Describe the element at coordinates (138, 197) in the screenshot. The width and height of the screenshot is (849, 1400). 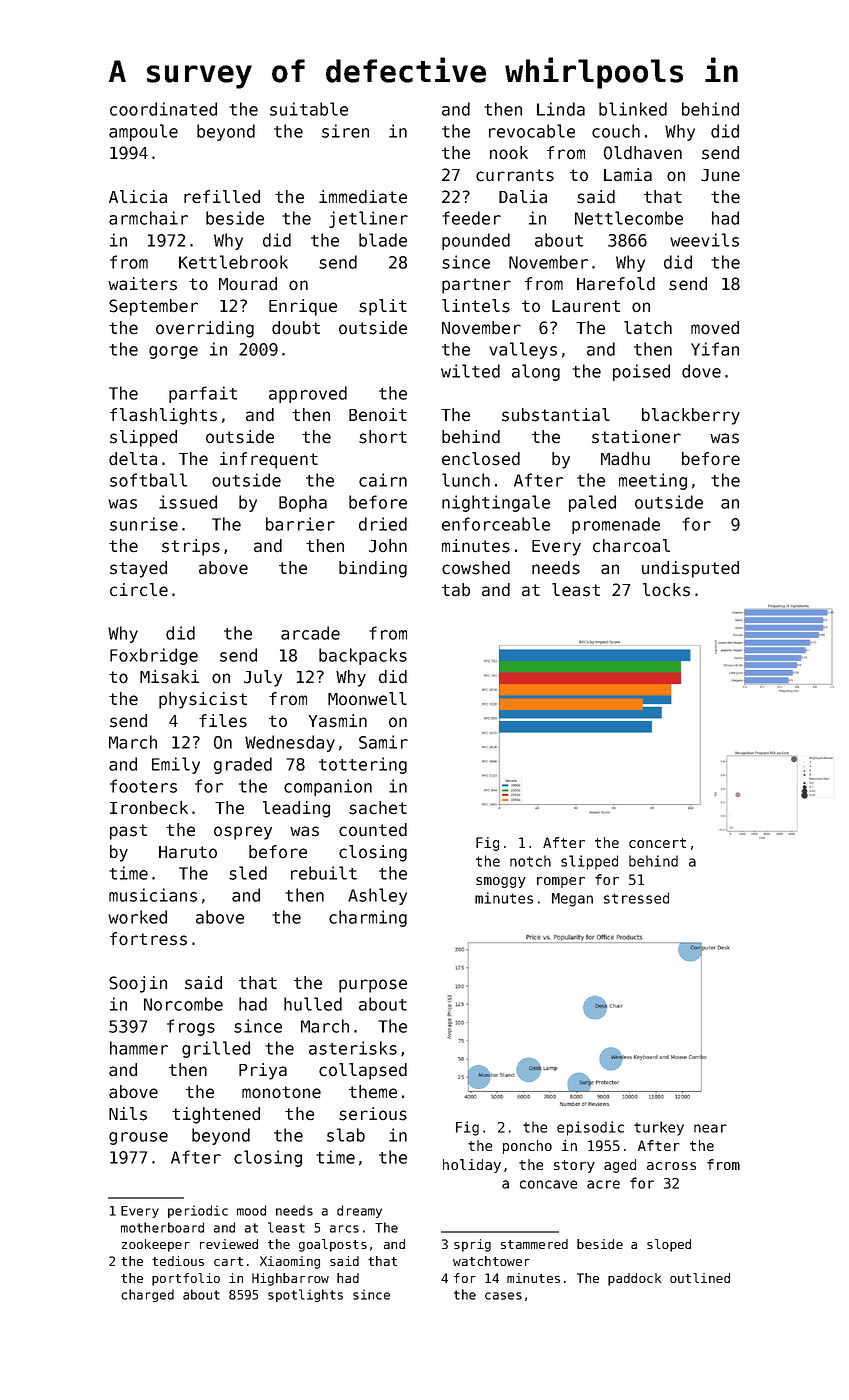
I see `Alicia` at that location.
